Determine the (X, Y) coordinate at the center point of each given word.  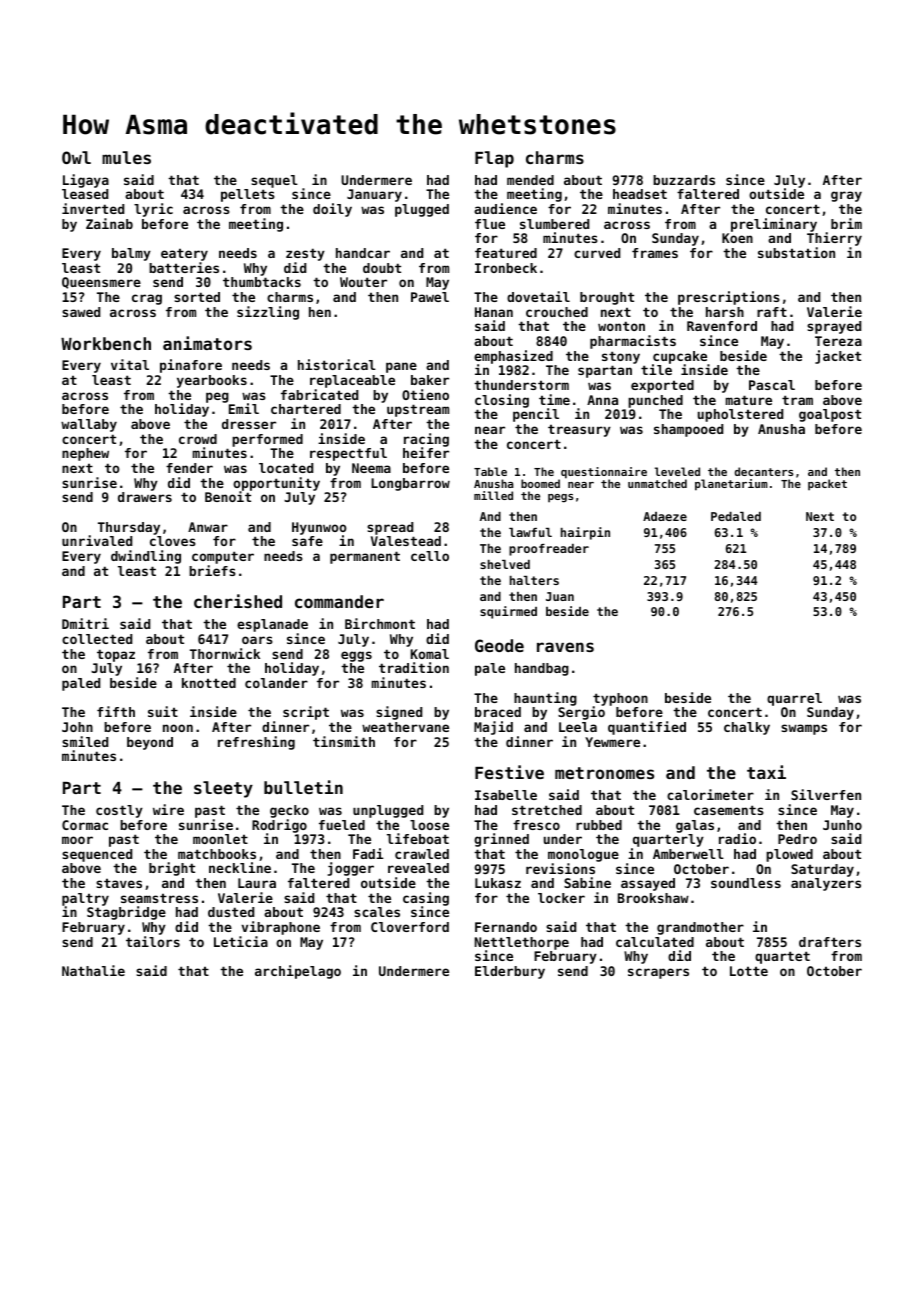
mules (126, 157)
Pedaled (736, 516)
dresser (249, 424)
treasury (579, 430)
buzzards (684, 180)
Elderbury (510, 972)
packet (827, 485)
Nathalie (93, 970)
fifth (116, 711)
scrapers (658, 973)
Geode (499, 645)
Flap (494, 159)
